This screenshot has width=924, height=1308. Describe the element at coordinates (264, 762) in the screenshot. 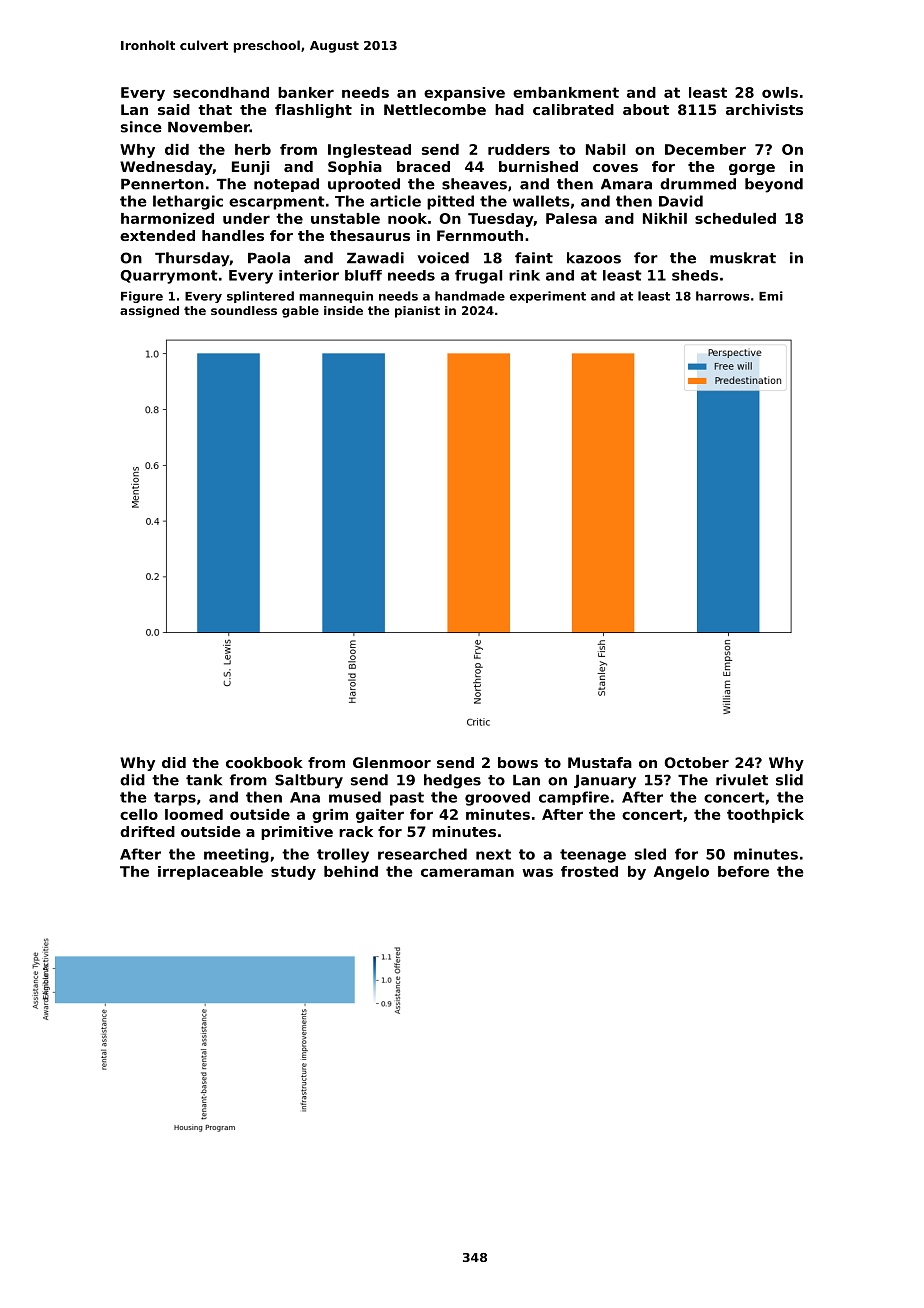

I see `cookbook` at that location.
